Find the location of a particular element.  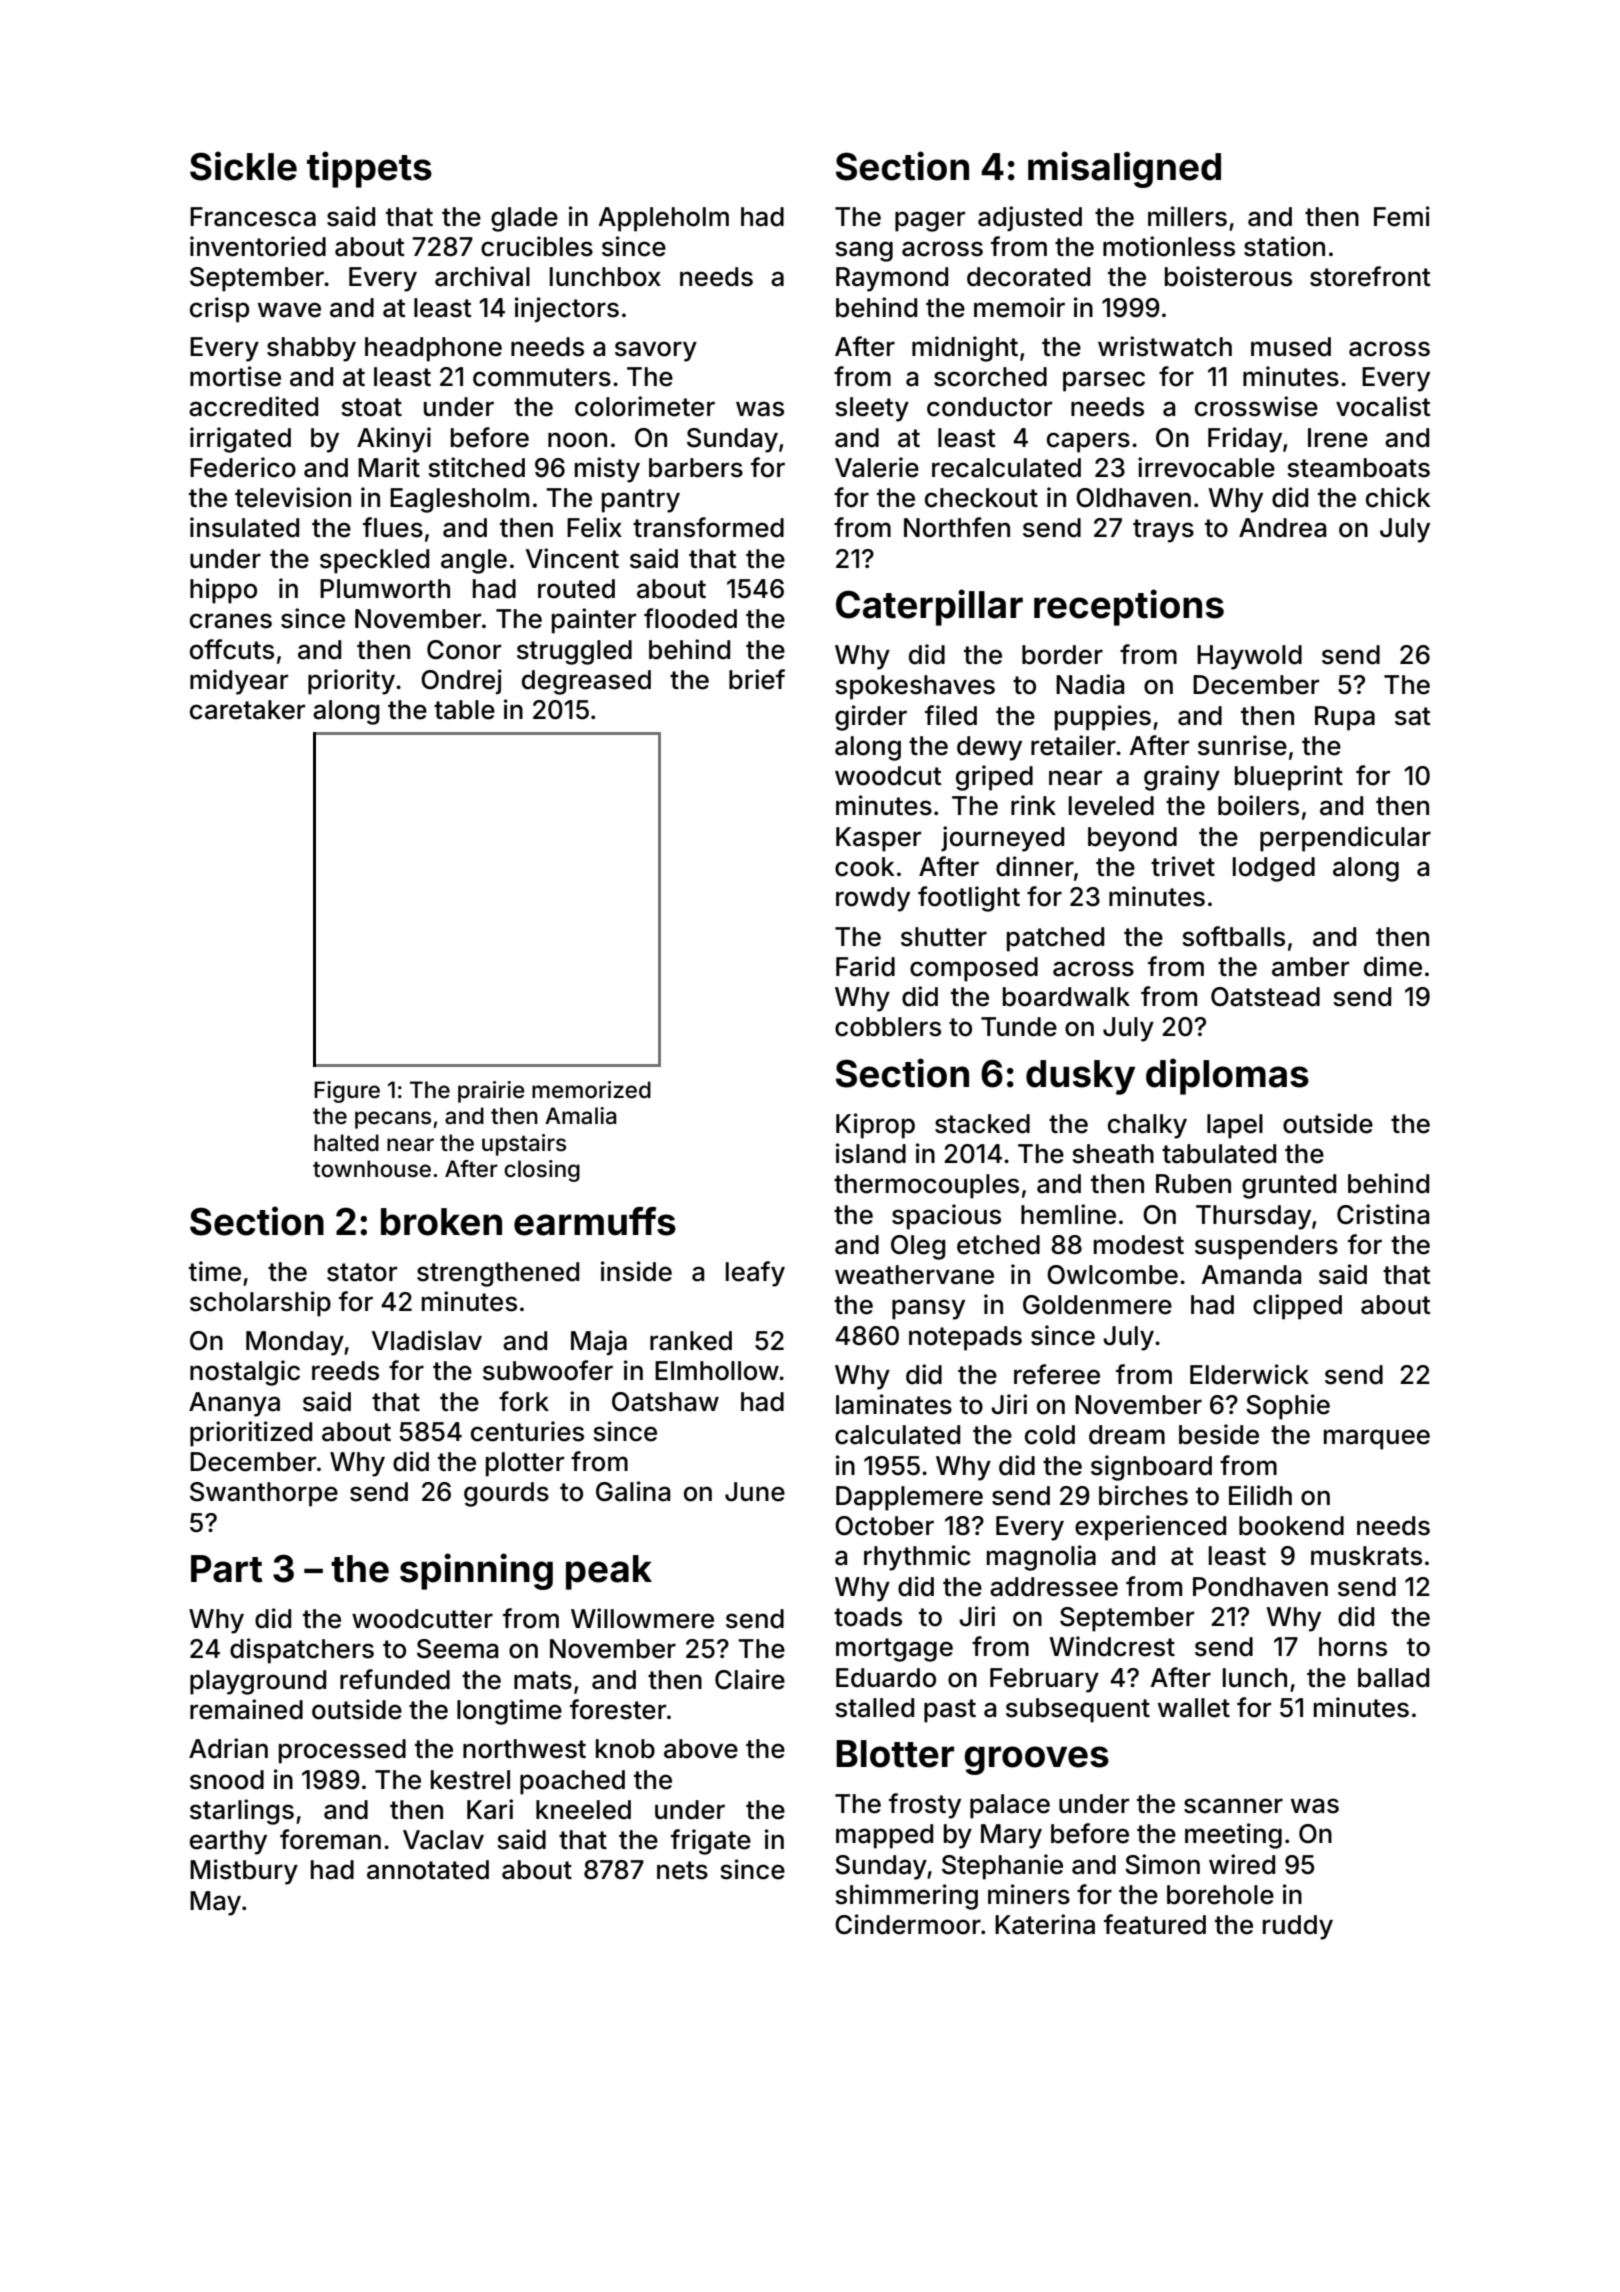

table is located at coordinates (464, 710).
